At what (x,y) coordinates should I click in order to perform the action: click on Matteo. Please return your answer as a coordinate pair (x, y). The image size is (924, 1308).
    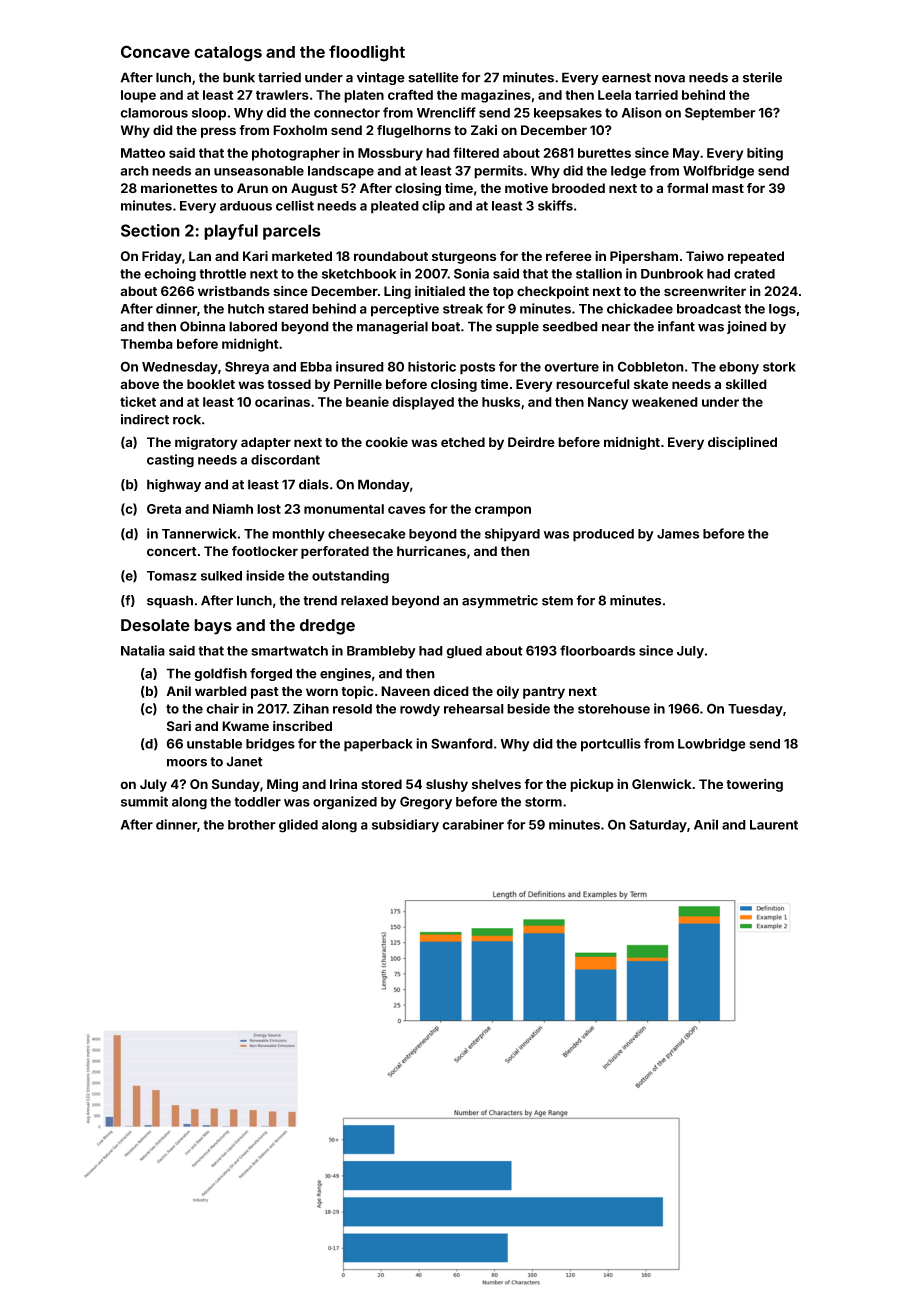
    Looking at the image, I should click on (143, 153).
